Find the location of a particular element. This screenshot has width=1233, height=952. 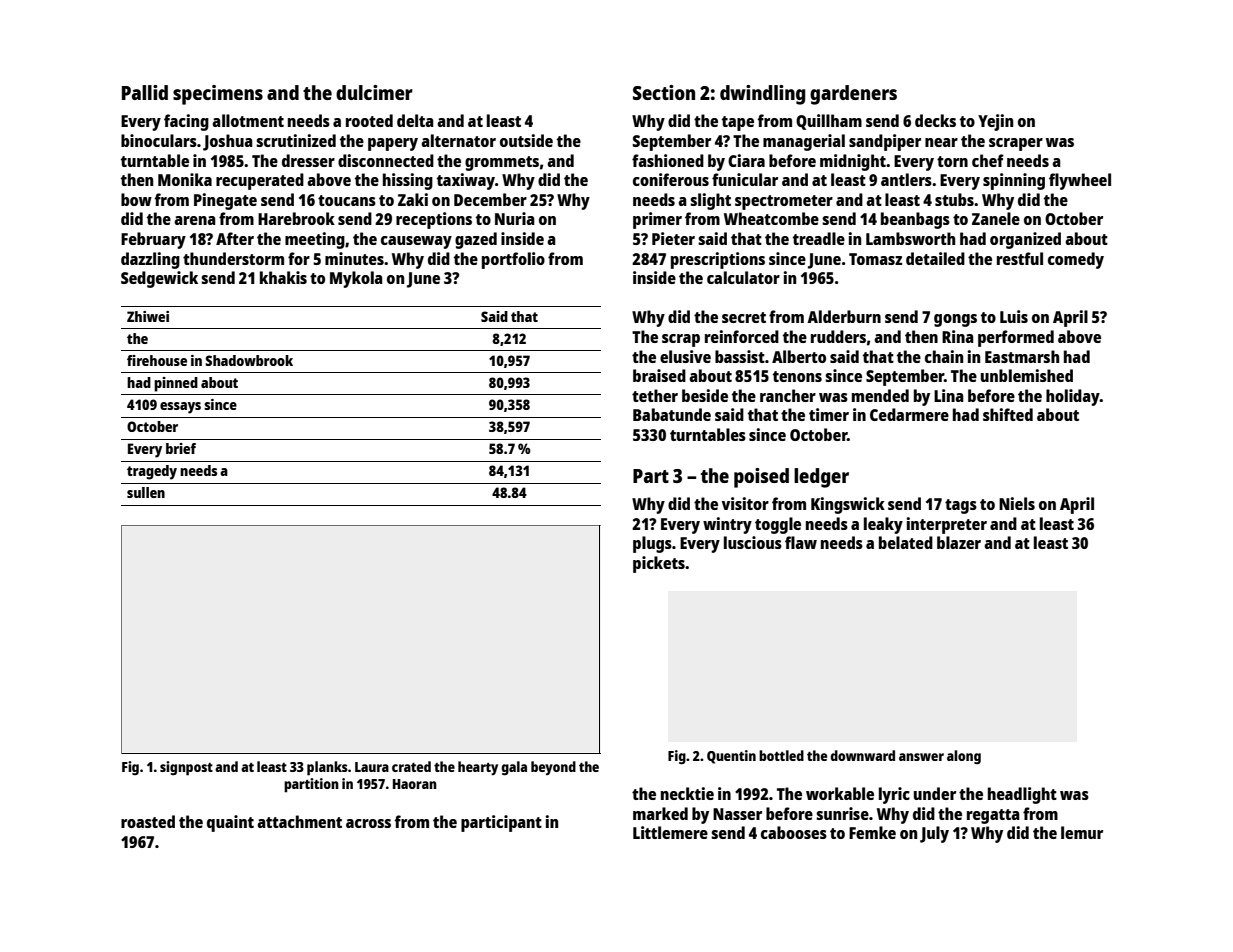

Mykola is located at coordinates (356, 279).
